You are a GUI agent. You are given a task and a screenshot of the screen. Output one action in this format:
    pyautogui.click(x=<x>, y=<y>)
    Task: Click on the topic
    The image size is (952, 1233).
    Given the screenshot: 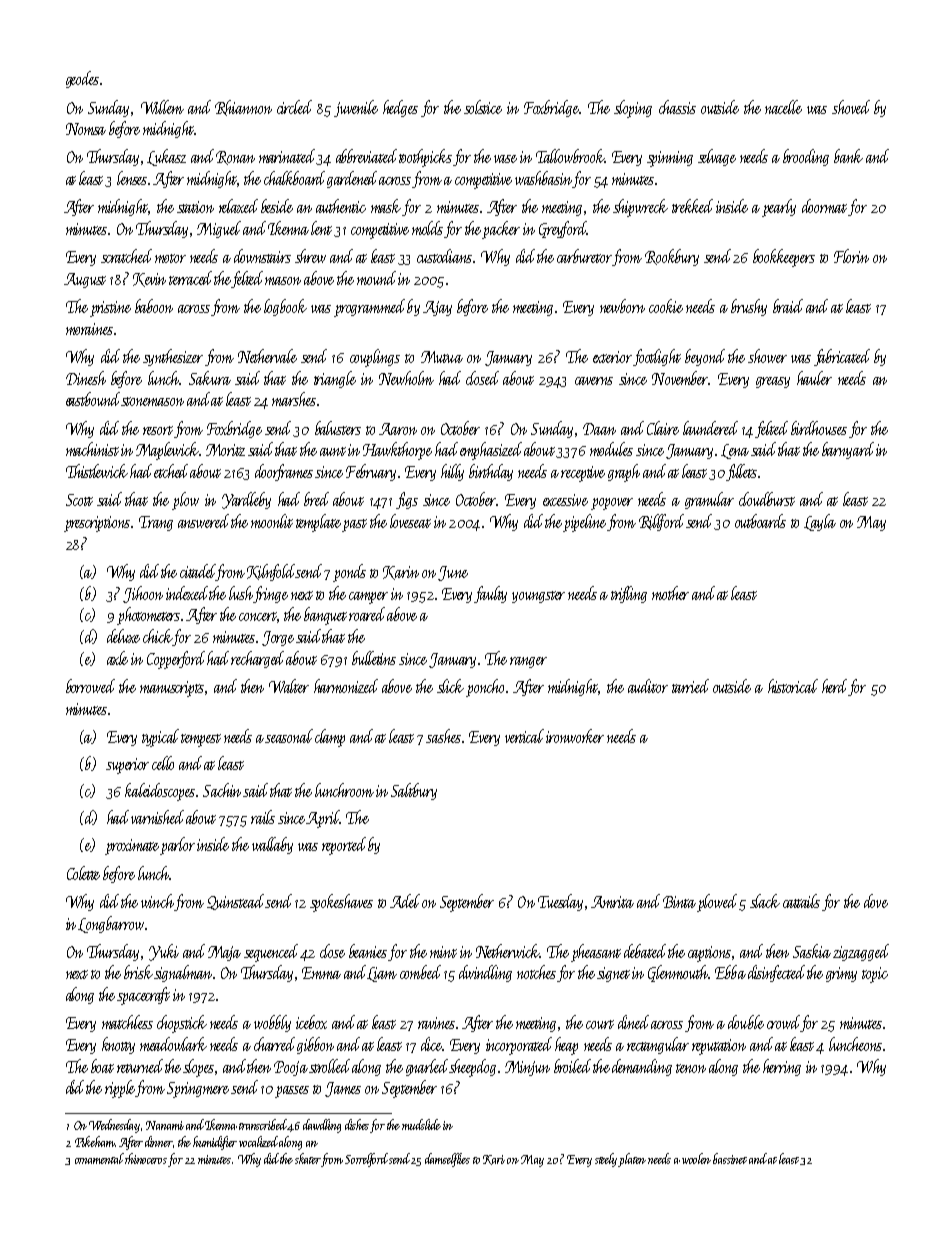 What is the action you would take?
    pyautogui.click(x=875, y=975)
